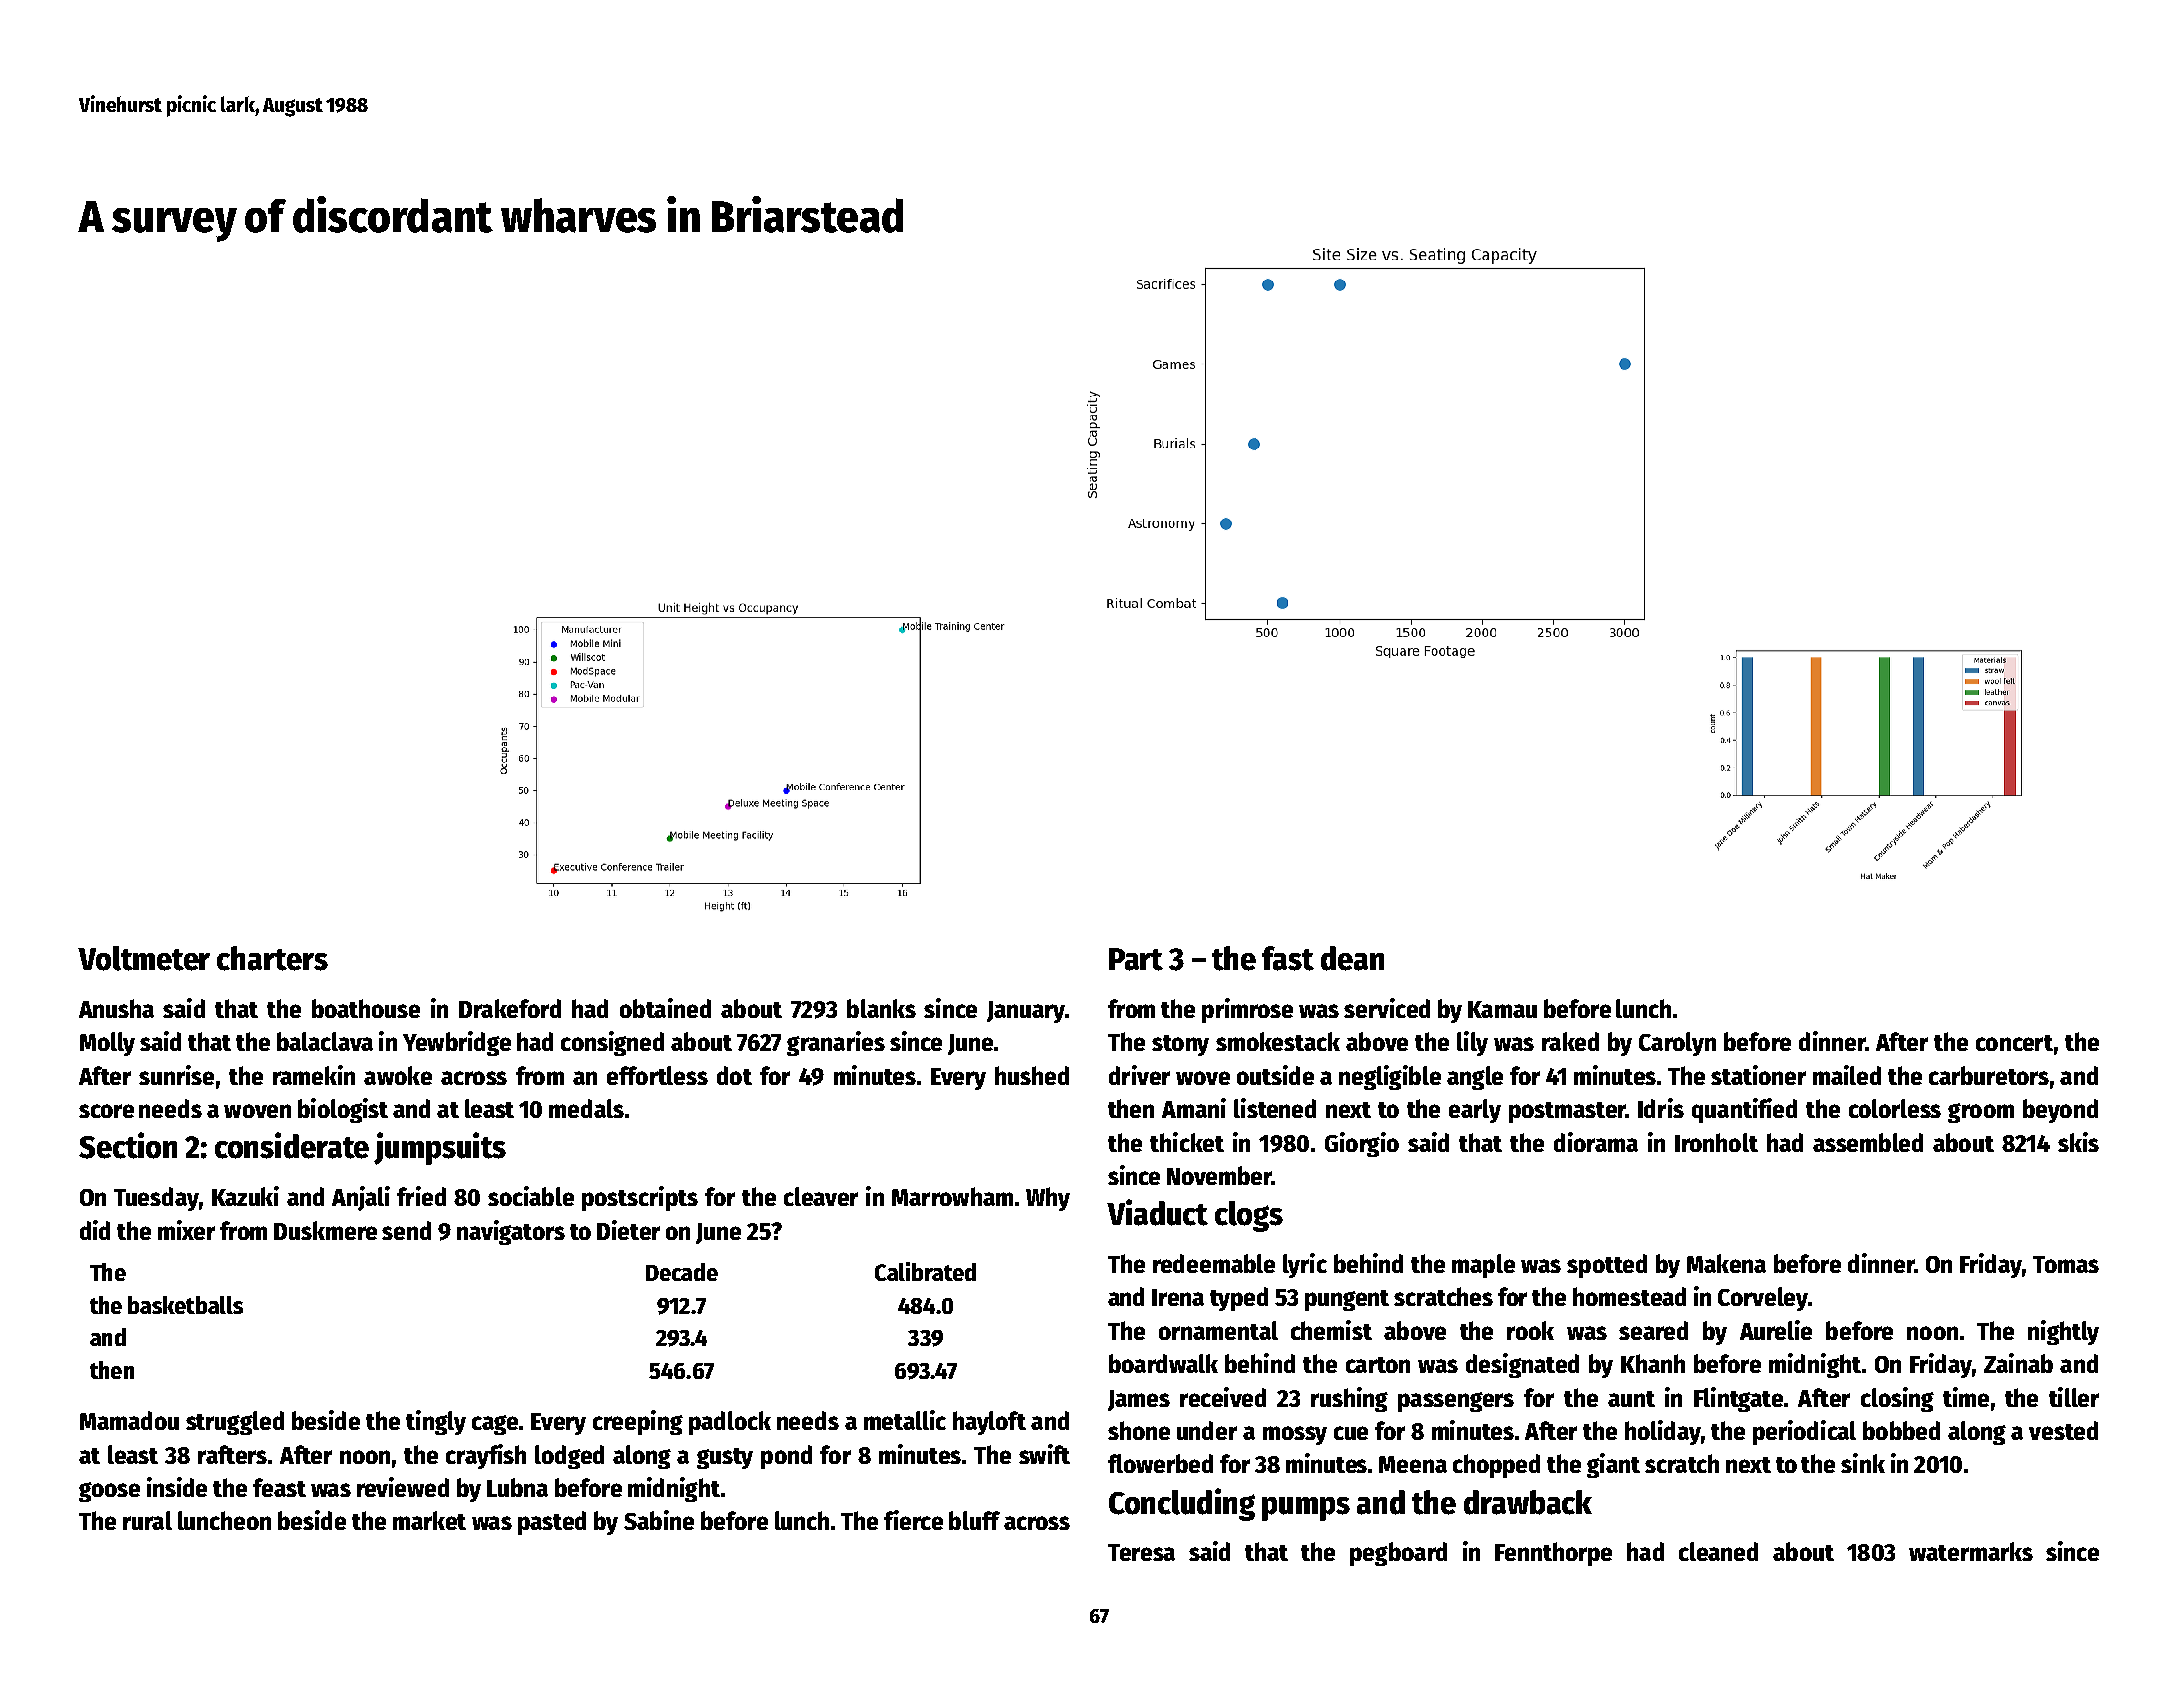 The image size is (2178, 1683). Describe the element at coordinates (905, 1420) in the image. I see `metallic` at that location.
